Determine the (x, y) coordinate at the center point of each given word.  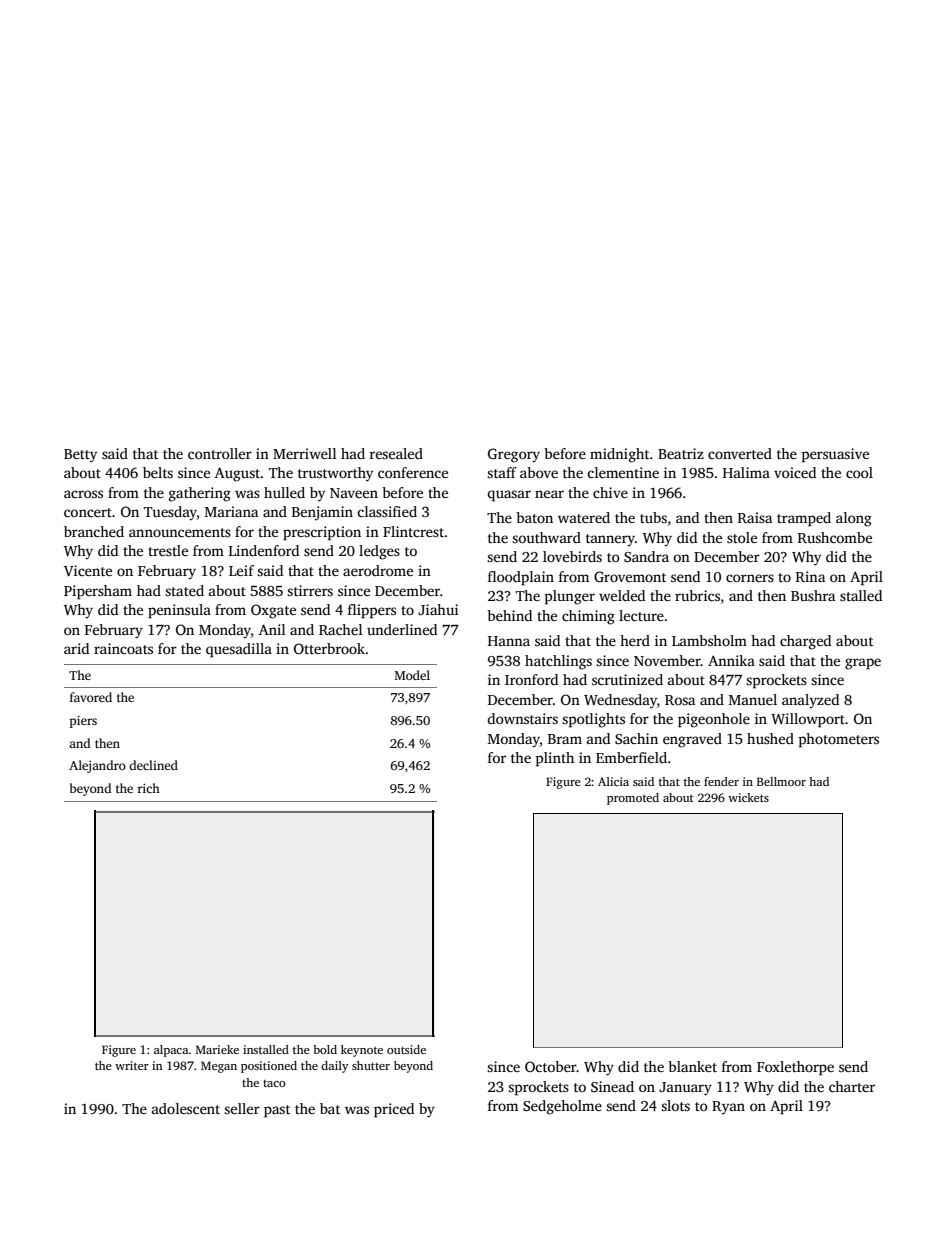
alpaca (171, 1051)
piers (83, 722)
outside (406, 1049)
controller (220, 453)
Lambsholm (709, 640)
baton (534, 517)
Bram (565, 739)
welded (622, 595)
